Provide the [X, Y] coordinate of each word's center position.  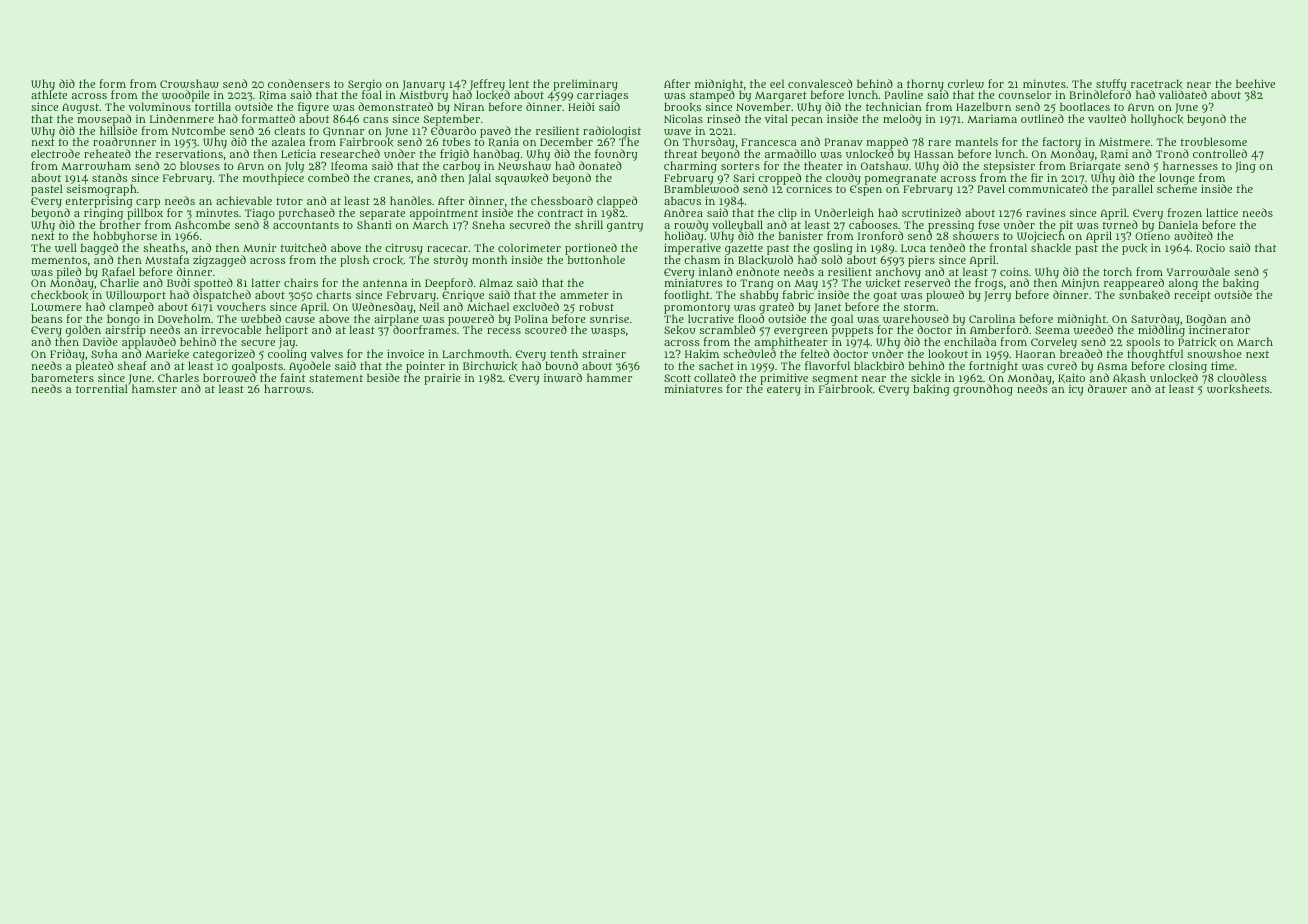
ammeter [584, 295]
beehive [1255, 83]
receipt [1192, 296]
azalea [288, 141]
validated [1183, 94]
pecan [807, 121]
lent [519, 83]
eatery [784, 391]
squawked [521, 179]
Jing [1245, 167]
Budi [178, 282]
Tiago [260, 214]
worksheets [1238, 389]
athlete [49, 95]
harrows [287, 388]
